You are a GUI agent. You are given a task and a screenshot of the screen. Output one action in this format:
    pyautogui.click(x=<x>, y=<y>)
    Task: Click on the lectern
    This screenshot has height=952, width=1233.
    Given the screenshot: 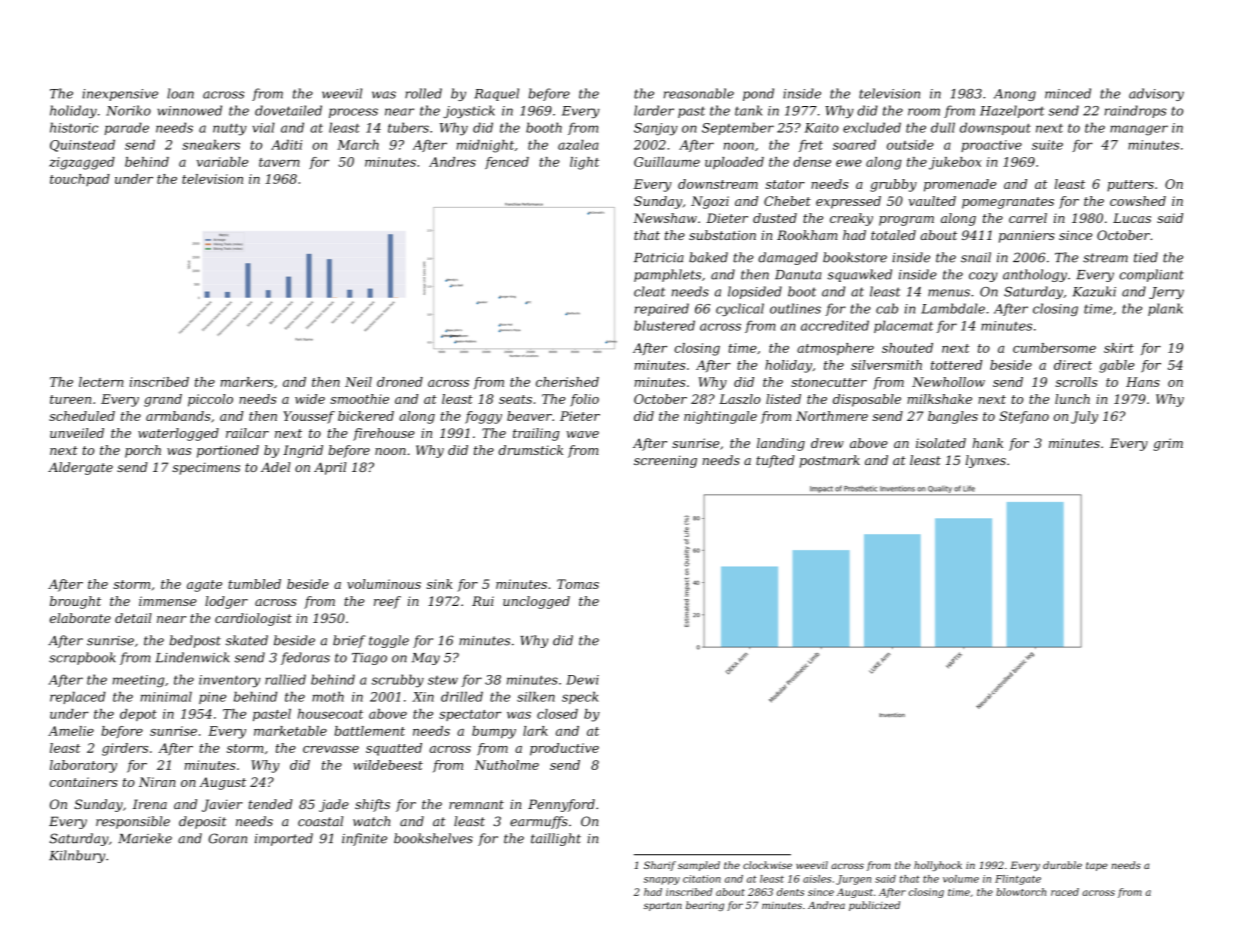 What is the action you would take?
    pyautogui.click(x=101, y=382)
